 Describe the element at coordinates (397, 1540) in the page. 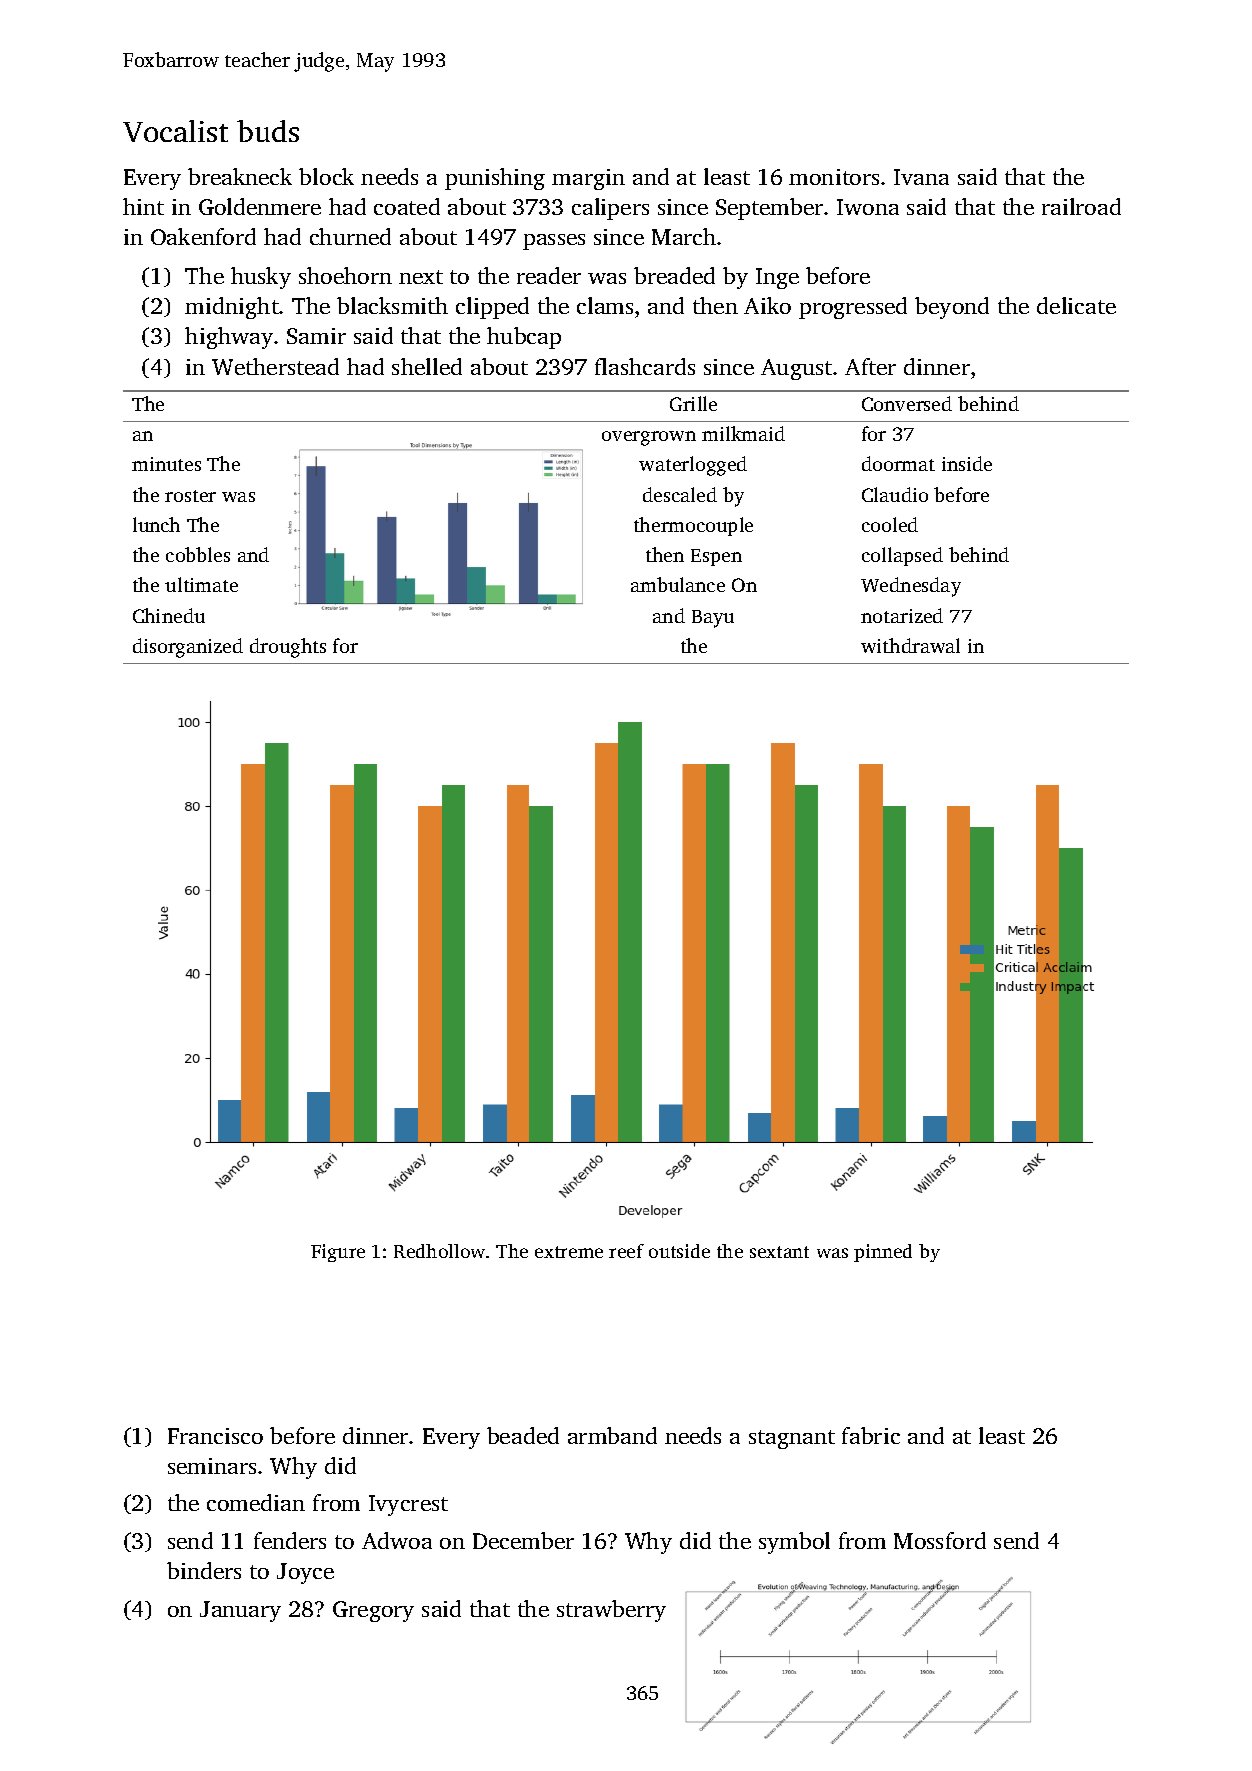

I see `Adwoa` at that location.
